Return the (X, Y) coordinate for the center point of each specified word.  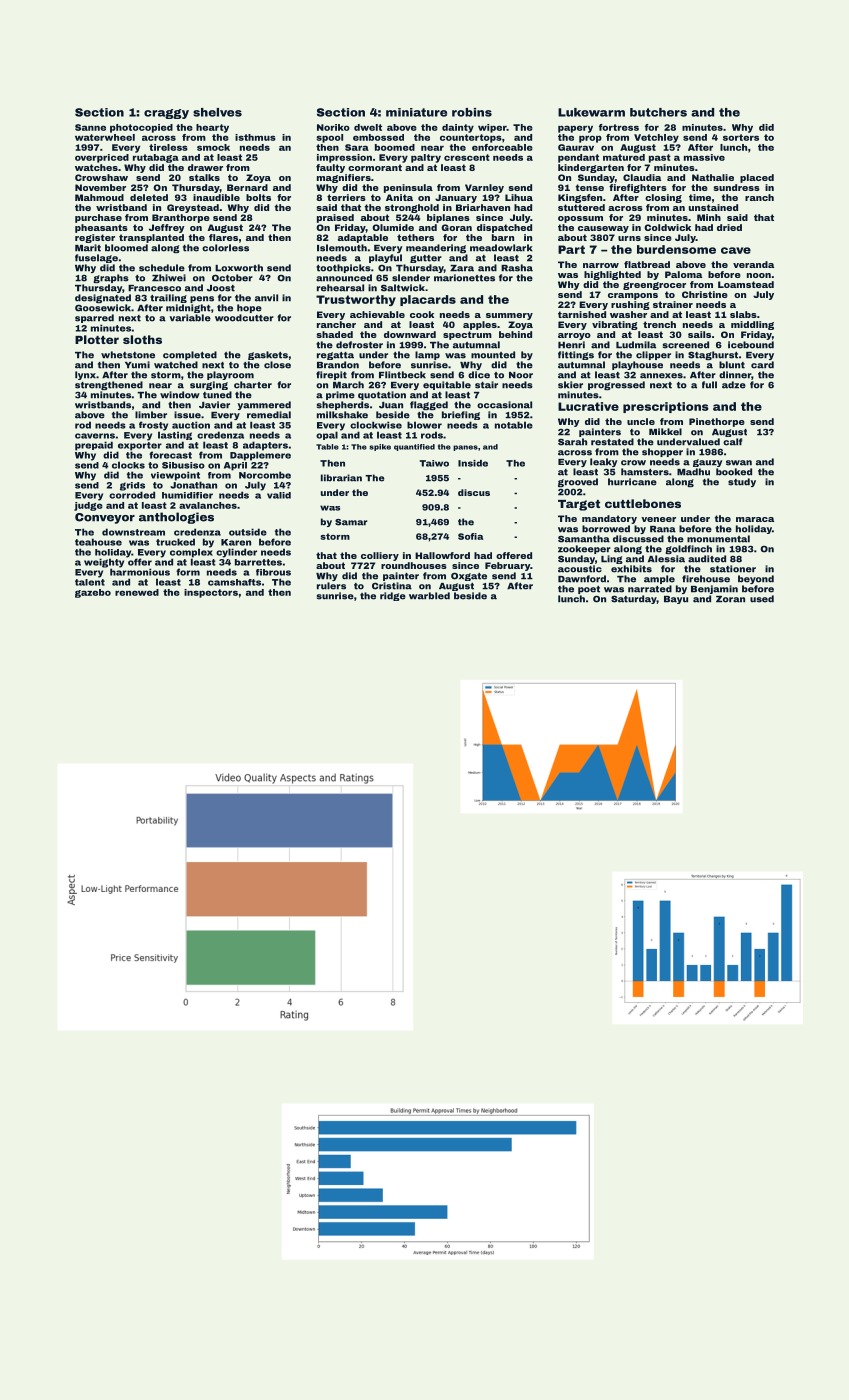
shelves (217, 112)
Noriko (333, 127)
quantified (414, 447)
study (742, 482)
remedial (269, 415)
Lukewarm (591, 112)
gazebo (93, 593)
